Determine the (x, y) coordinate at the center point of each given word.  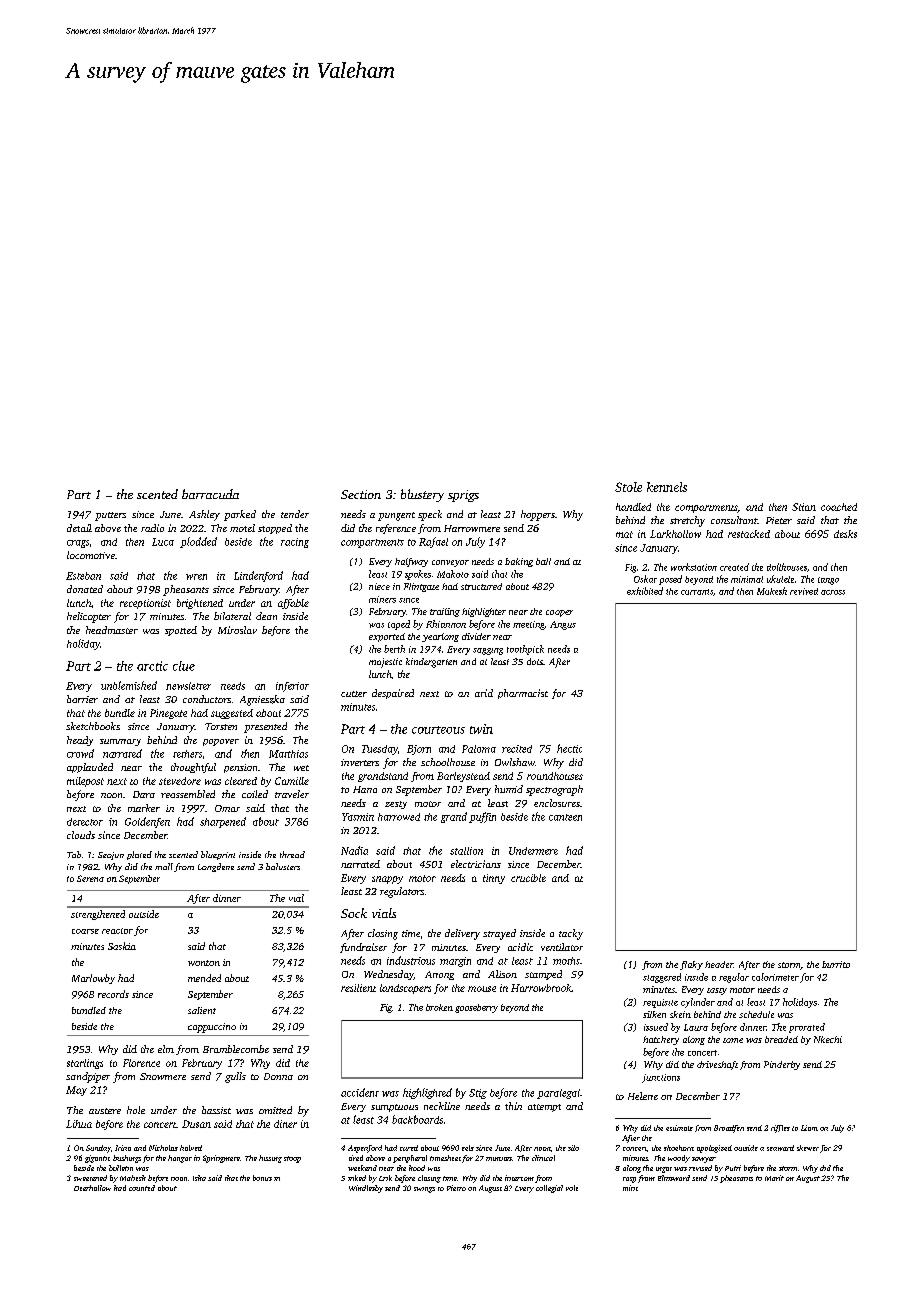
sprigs (463, 496)
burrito (836, 964)
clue (184, 666)
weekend (362, 1168)
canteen (565, 817)
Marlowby (93, 979)
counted (142, 1188)
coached (839, 507)
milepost (85, 782)
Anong (439, 975)
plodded (198, 542)
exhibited (645, 591)
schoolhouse (448, 762)
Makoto (453, 574)
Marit (774, 1178)
